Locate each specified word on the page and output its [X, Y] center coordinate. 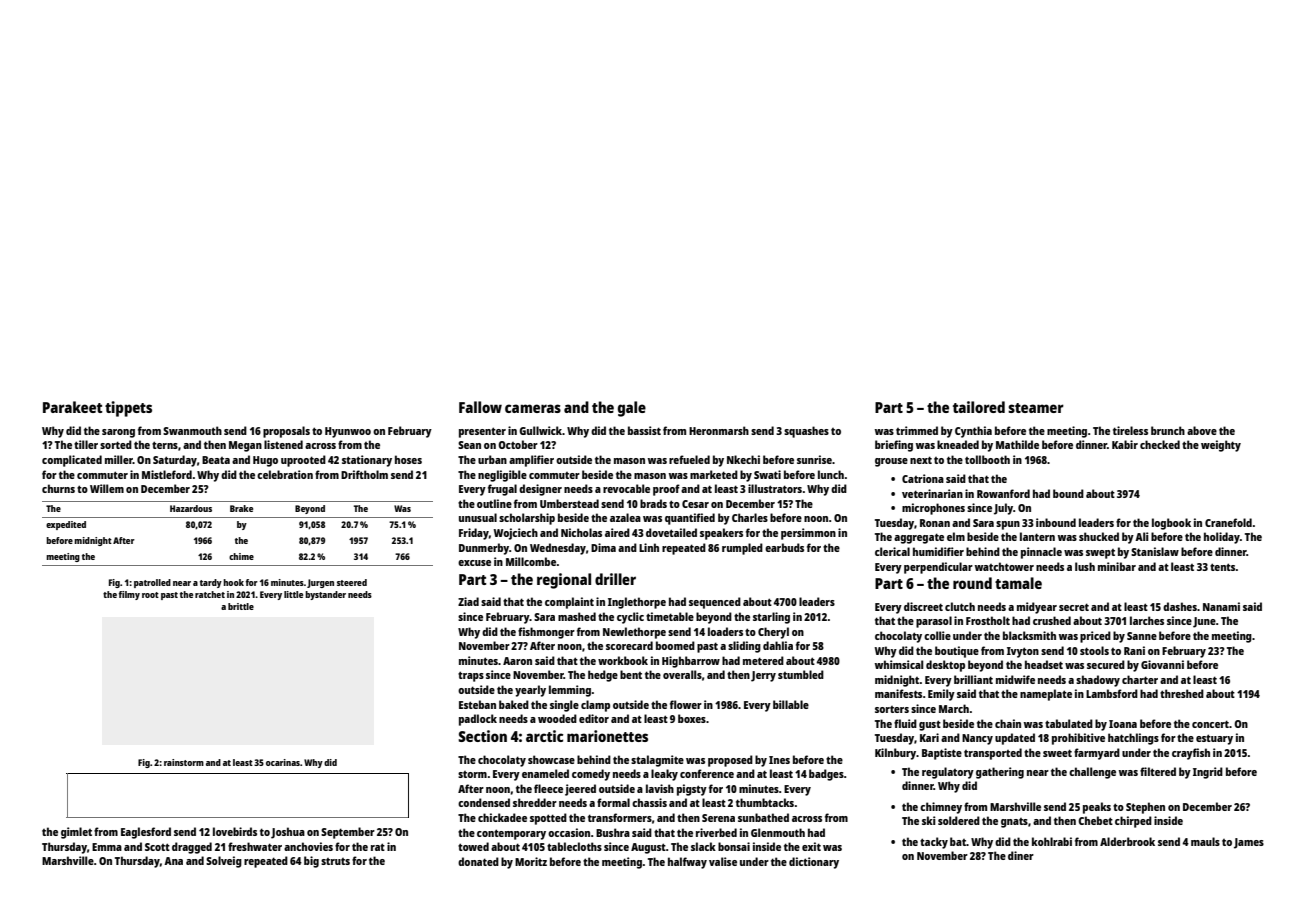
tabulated [1069, 723]
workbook [623, 660]
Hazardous [191, 508]
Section [482, 736]
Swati [767, 474]
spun [1008, 525]
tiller [86, 444]
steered [352, 582]
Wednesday [558, 549]
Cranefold [1228, 522]
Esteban [477, 704]
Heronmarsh [719, 430]
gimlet [76, 833]
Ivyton [1023, 652]
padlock [478, 720]
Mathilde [1017, 444]
